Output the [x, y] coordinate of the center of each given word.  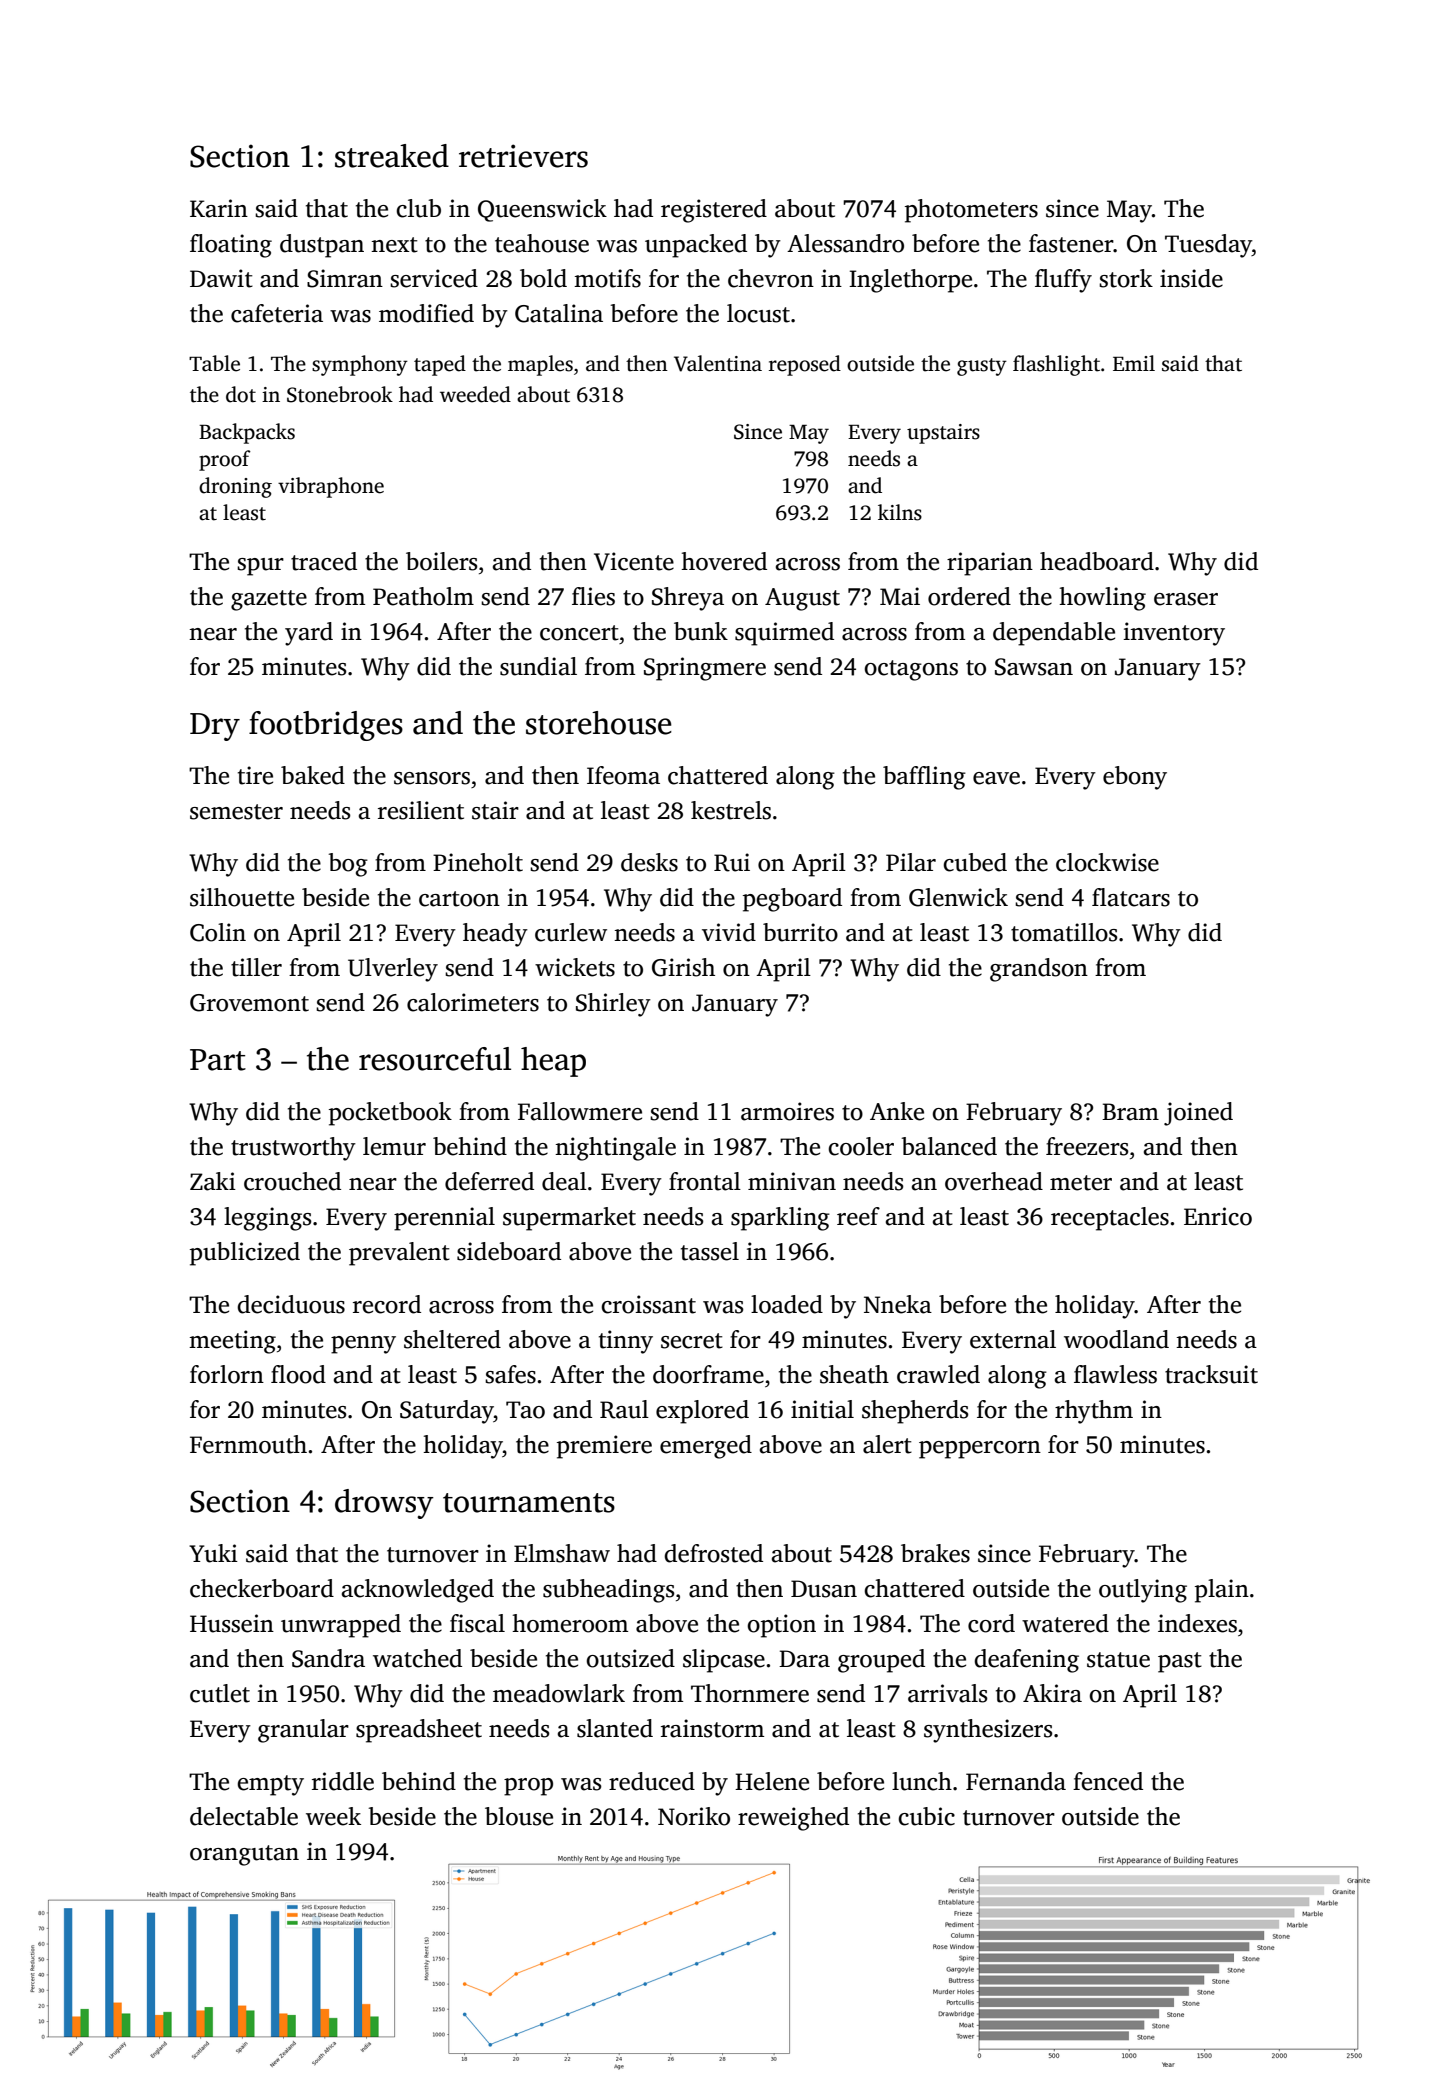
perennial [444, 1219]
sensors [432, 778]
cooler [861, 1146]
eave [996, 778]
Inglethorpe [910, 281]
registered [714, 211]
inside [1191, 278]
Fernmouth [248, 1444]
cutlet [220, 1693]
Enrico [1218, 1216]
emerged [706, 1447]
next [394, 245]
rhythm [1094, 1412]
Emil [1134, 363]
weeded [475, 394]
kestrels [731, 810]
